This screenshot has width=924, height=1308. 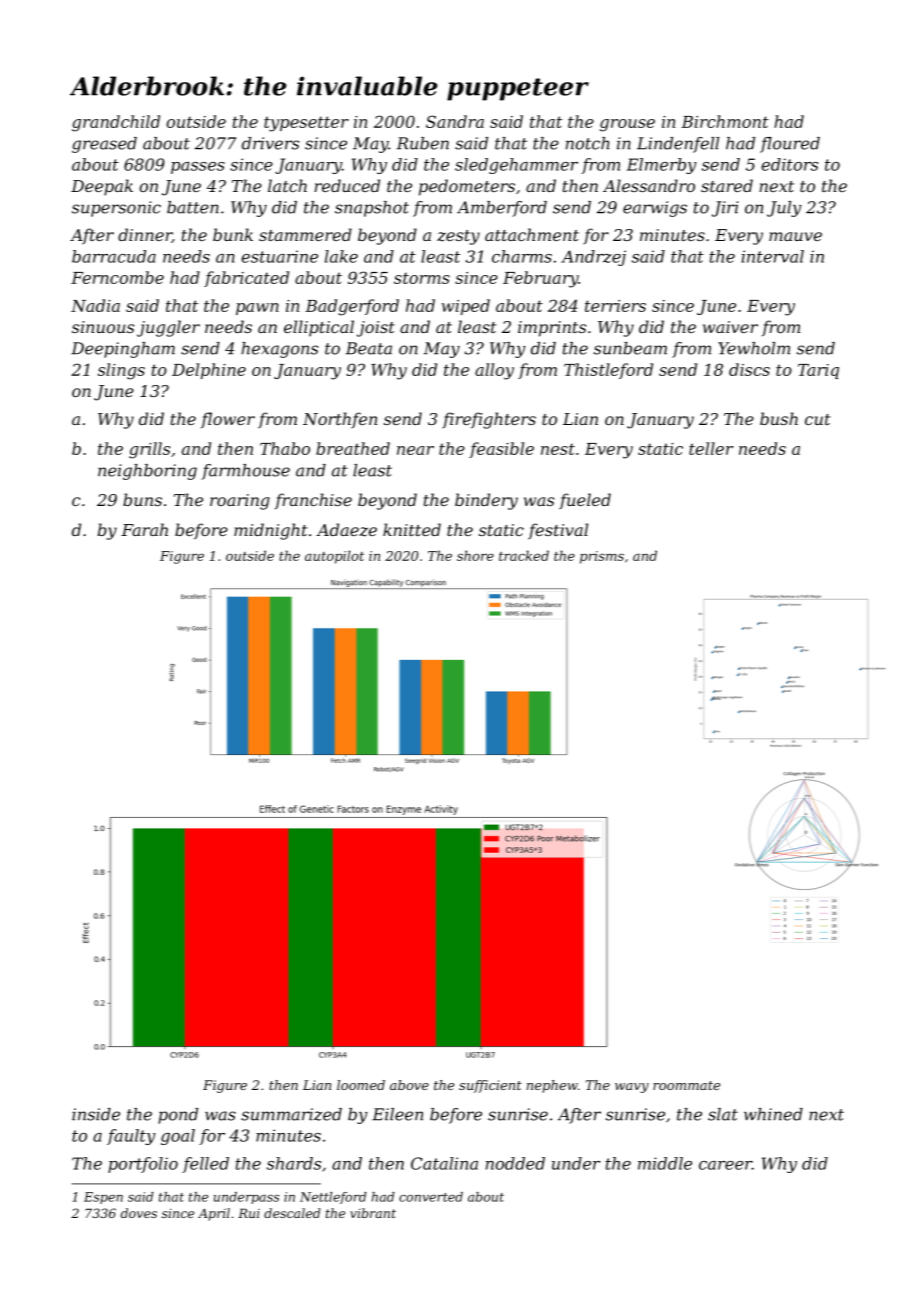 What do you see at coordinates (725, 1165) in the screenshot?
I see `career` at bounding box center [725, 1165].
